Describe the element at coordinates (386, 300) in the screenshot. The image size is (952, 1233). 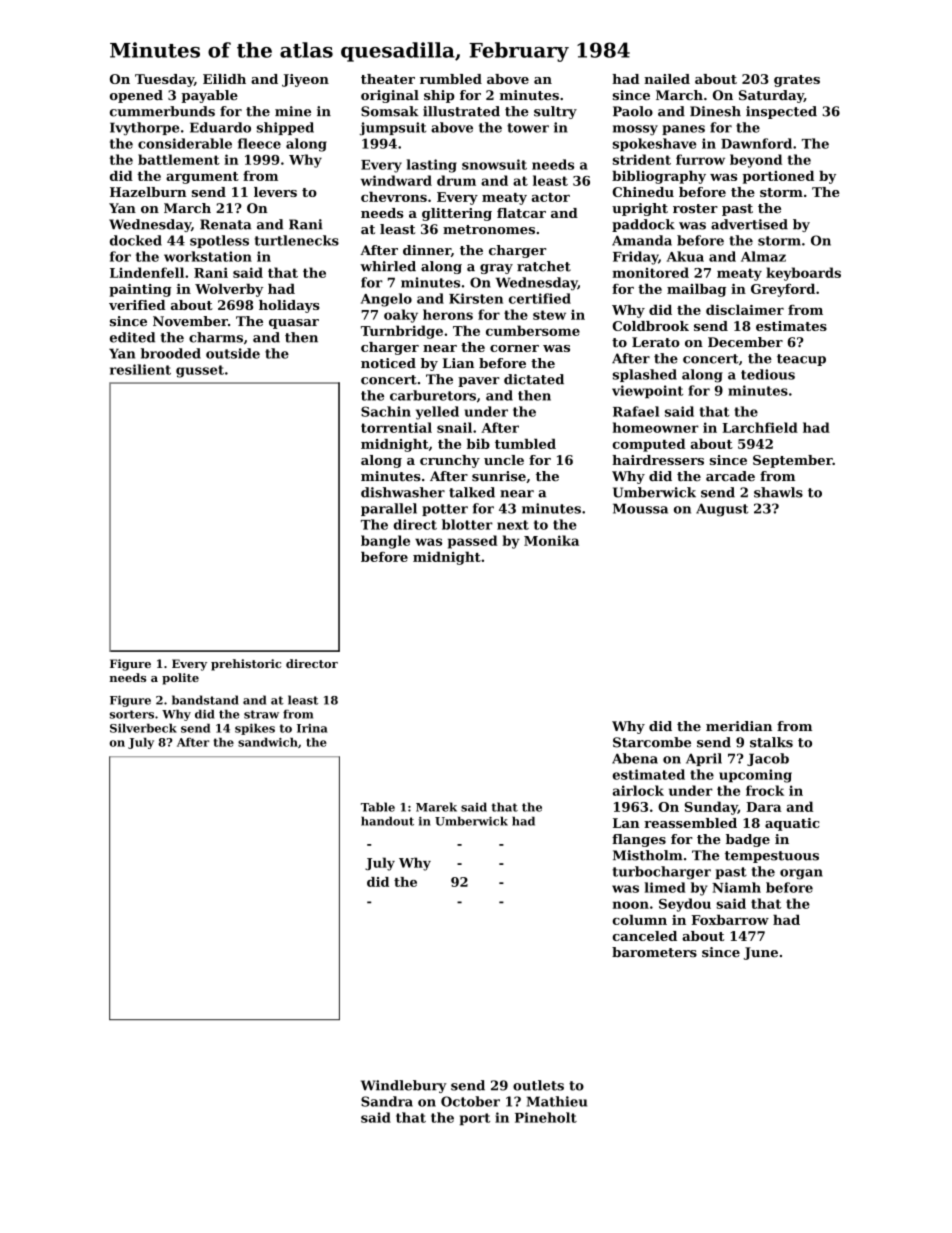
I see `Angelo` at that location.
